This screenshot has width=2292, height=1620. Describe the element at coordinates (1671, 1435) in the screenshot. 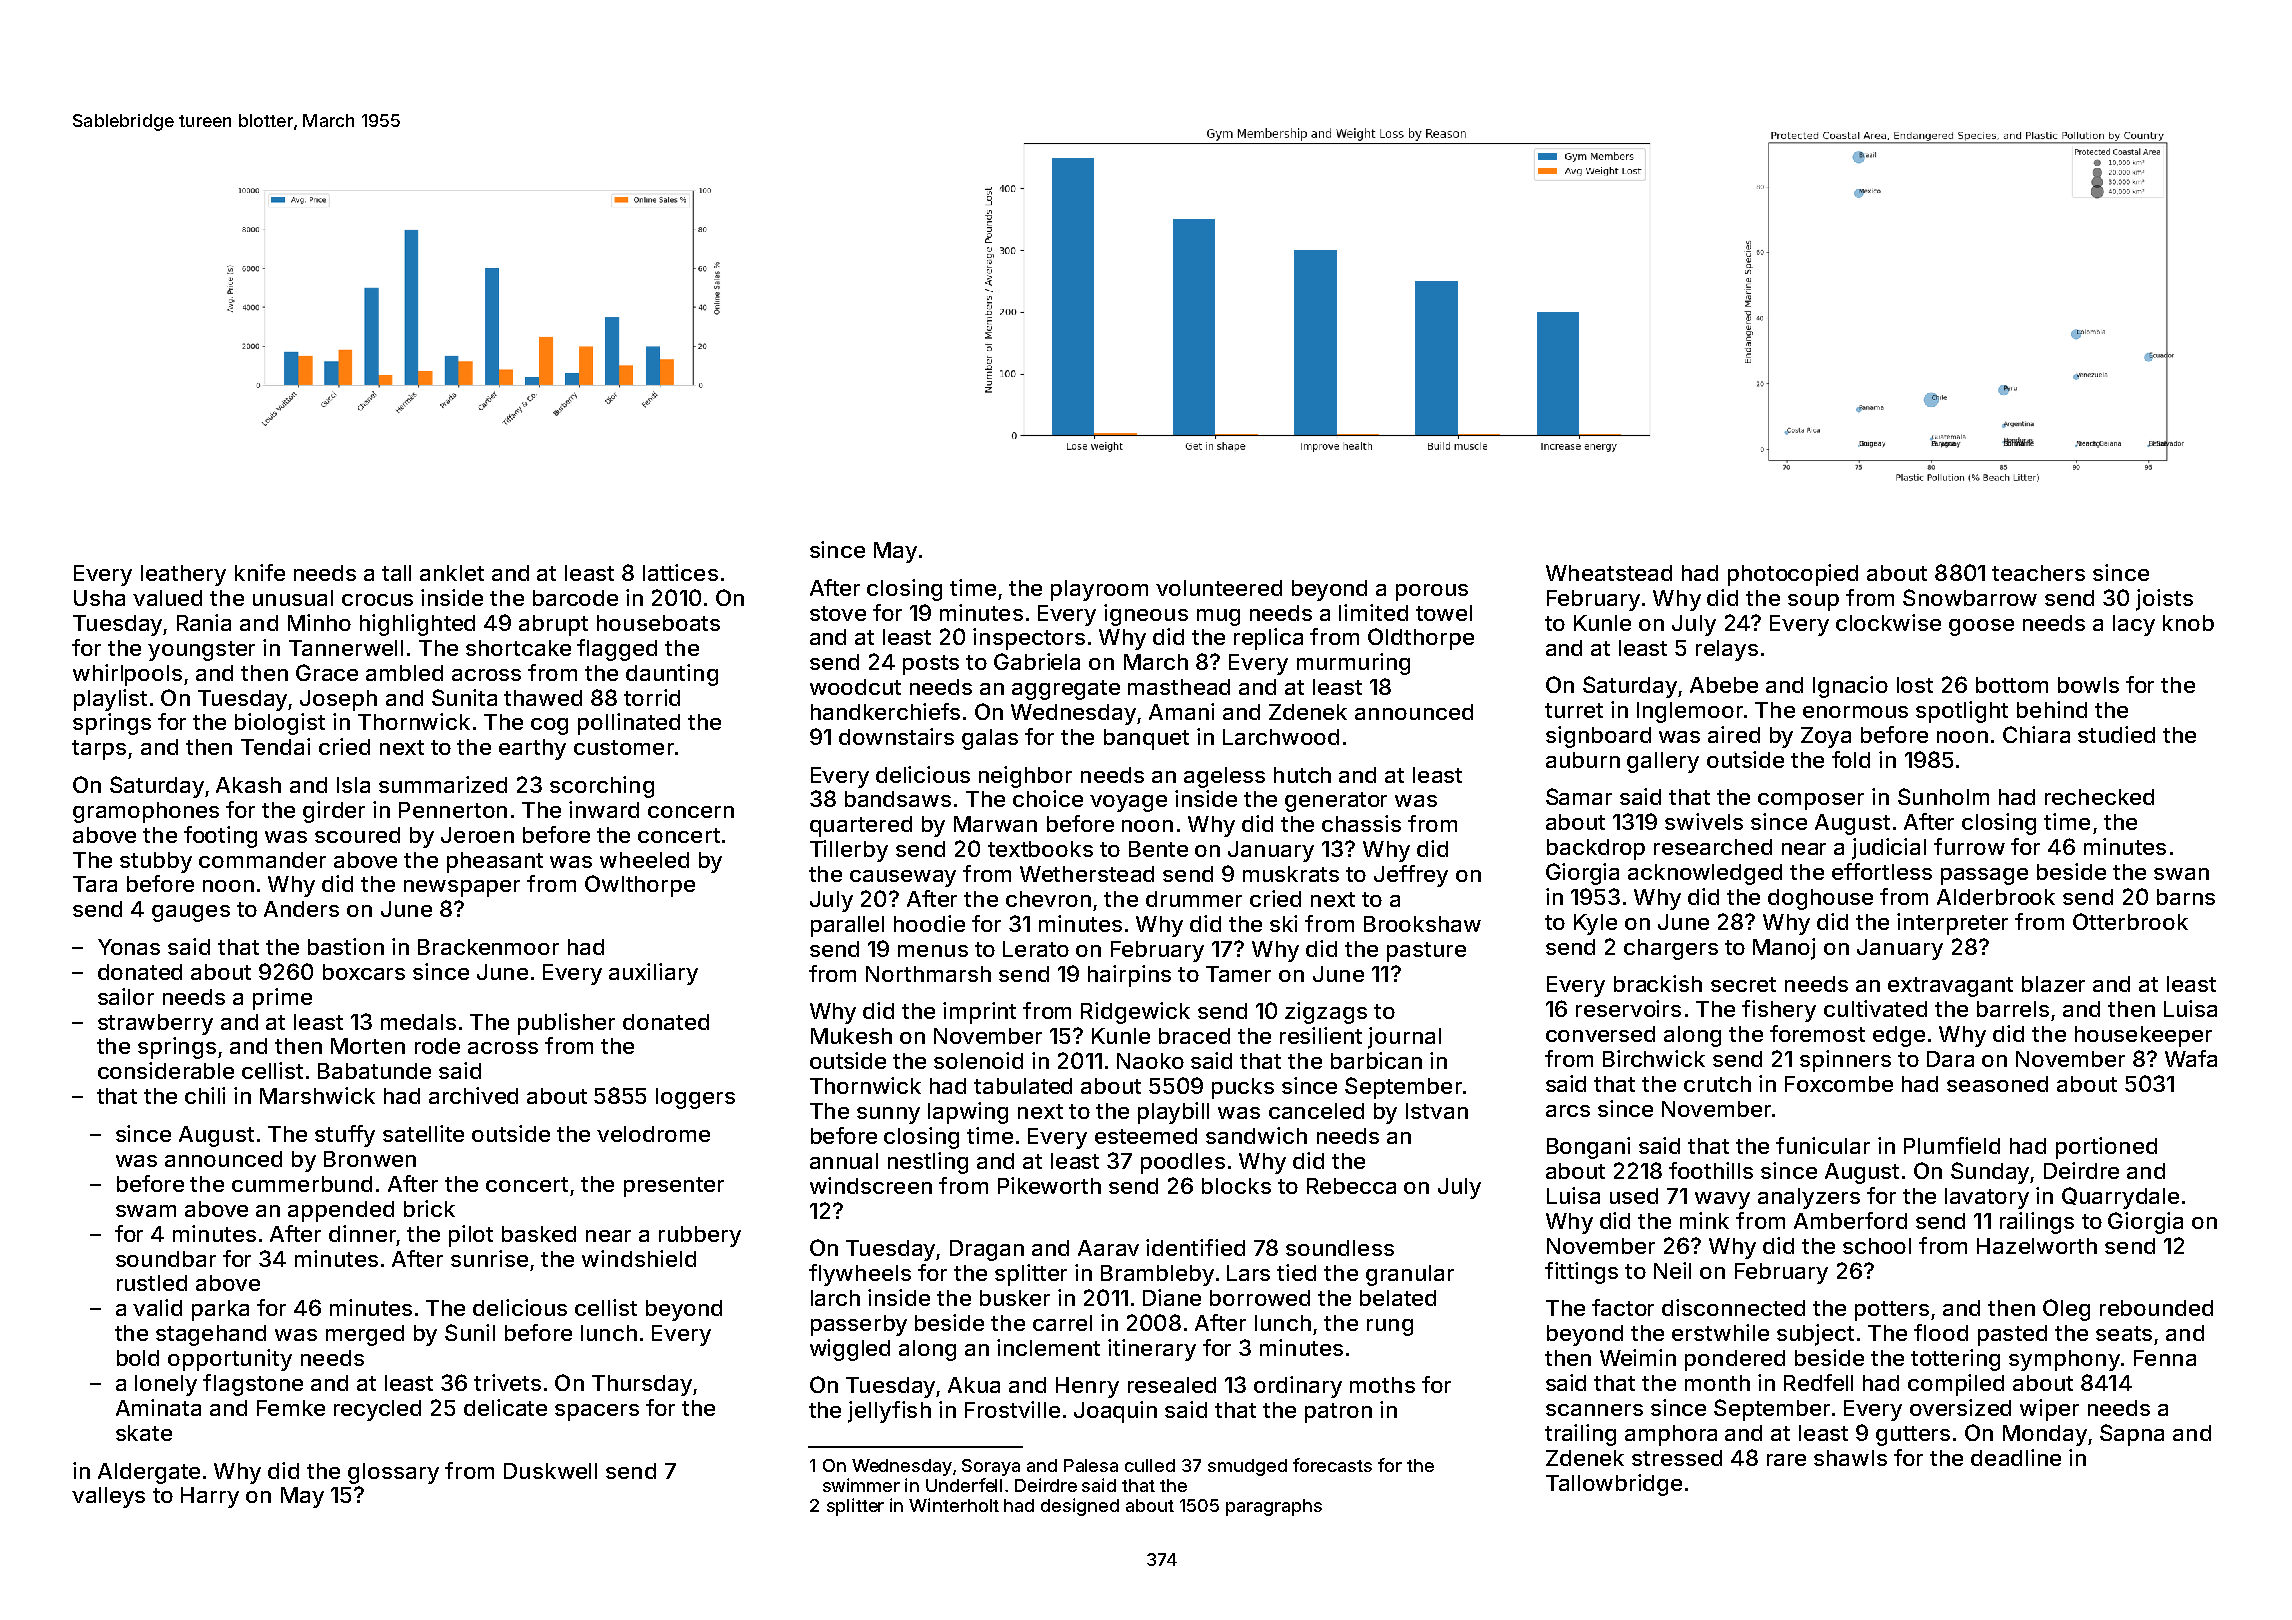

I see `amphora` at that location.
